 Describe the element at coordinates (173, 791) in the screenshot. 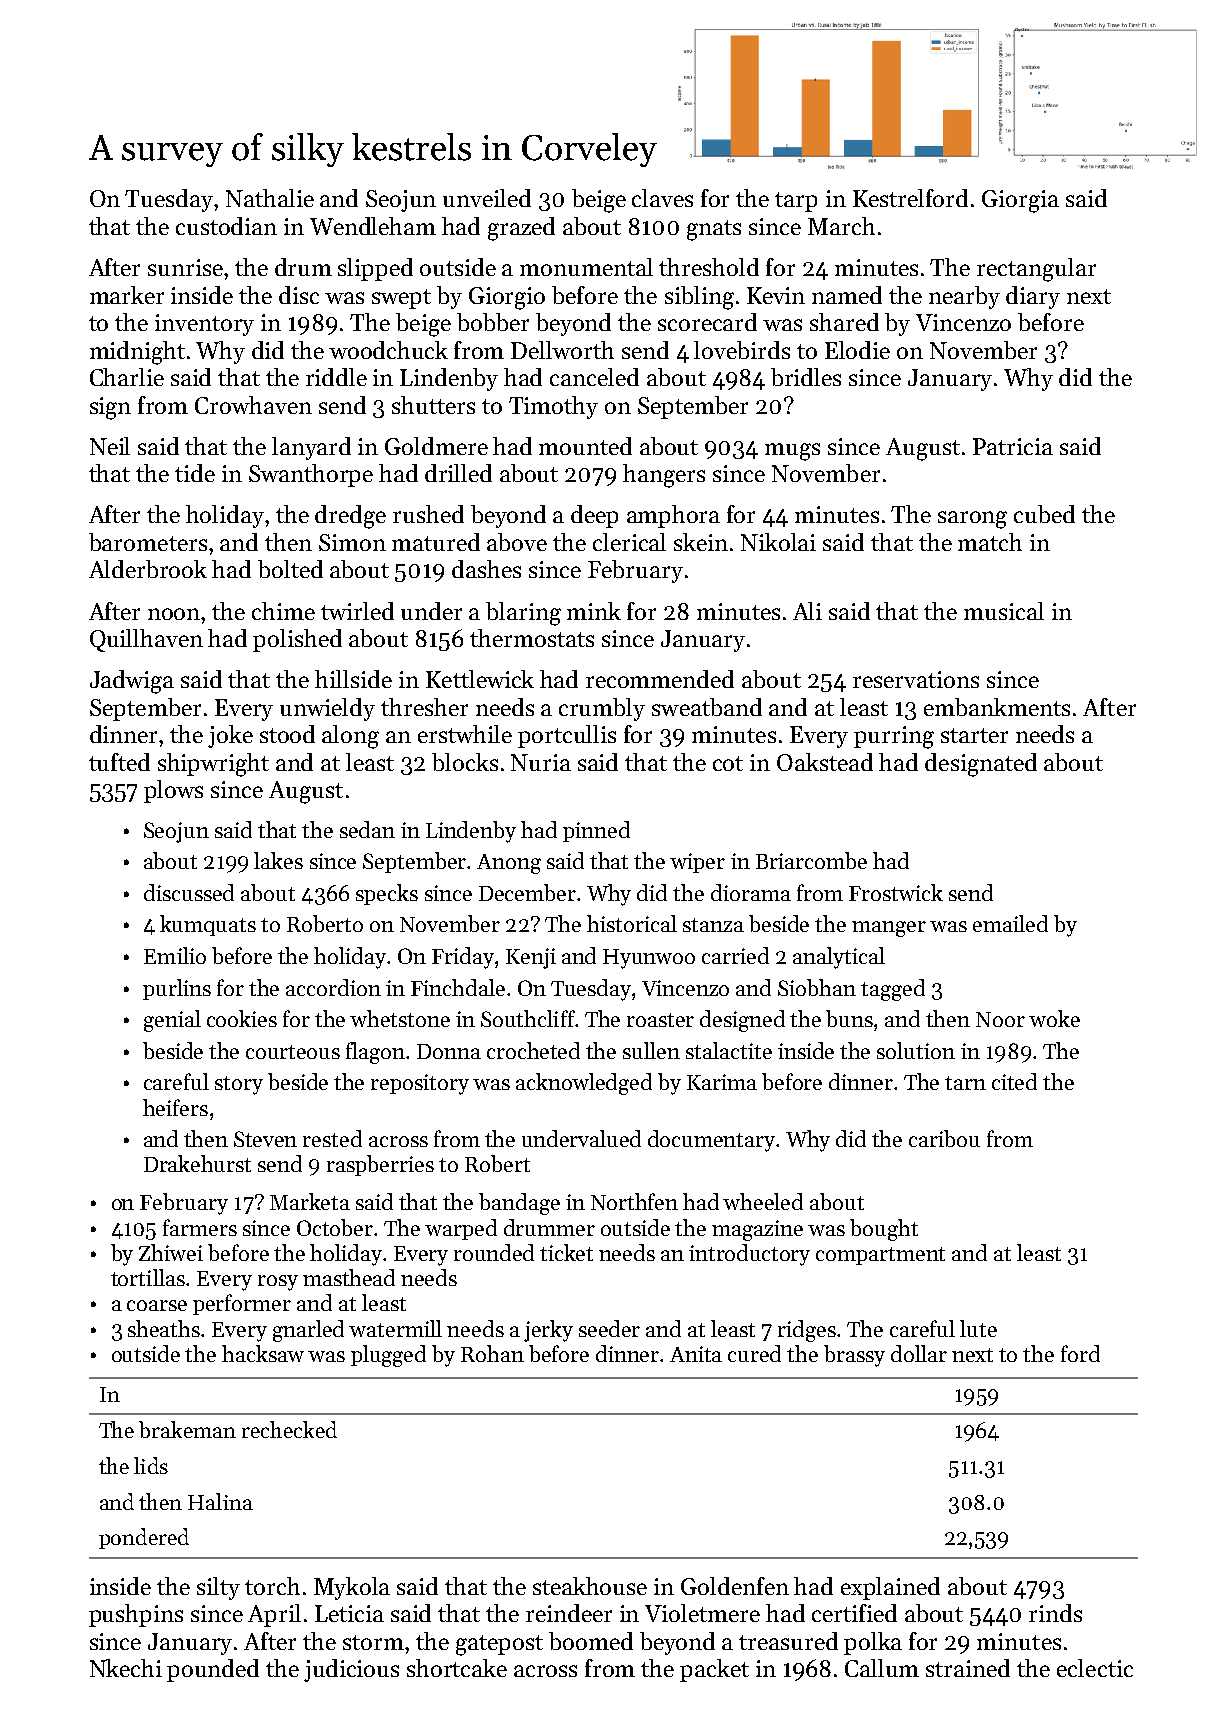

I see `plows` at that location.
